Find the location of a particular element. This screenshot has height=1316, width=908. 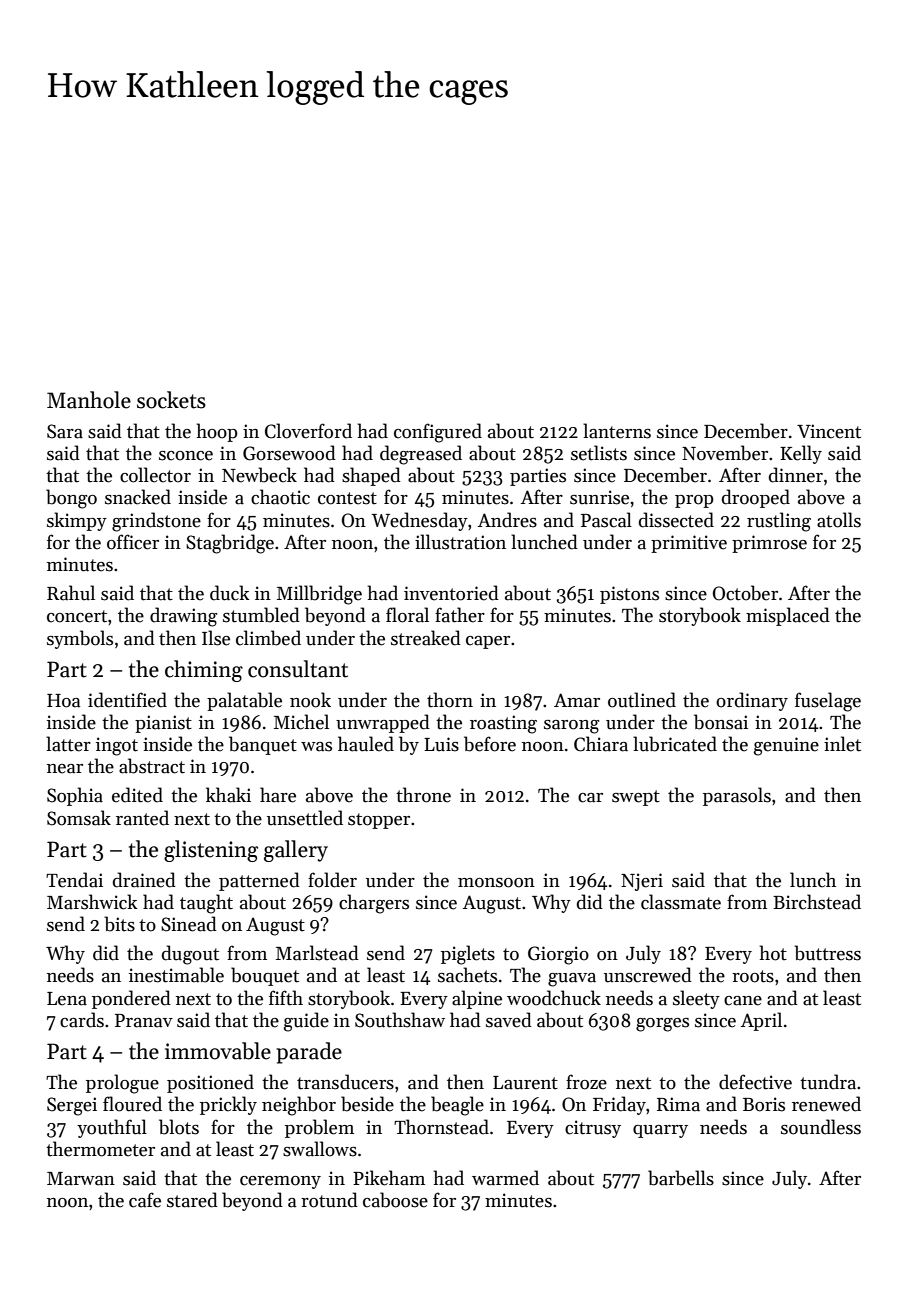

monsoon is located at coordinates (496, 883).
